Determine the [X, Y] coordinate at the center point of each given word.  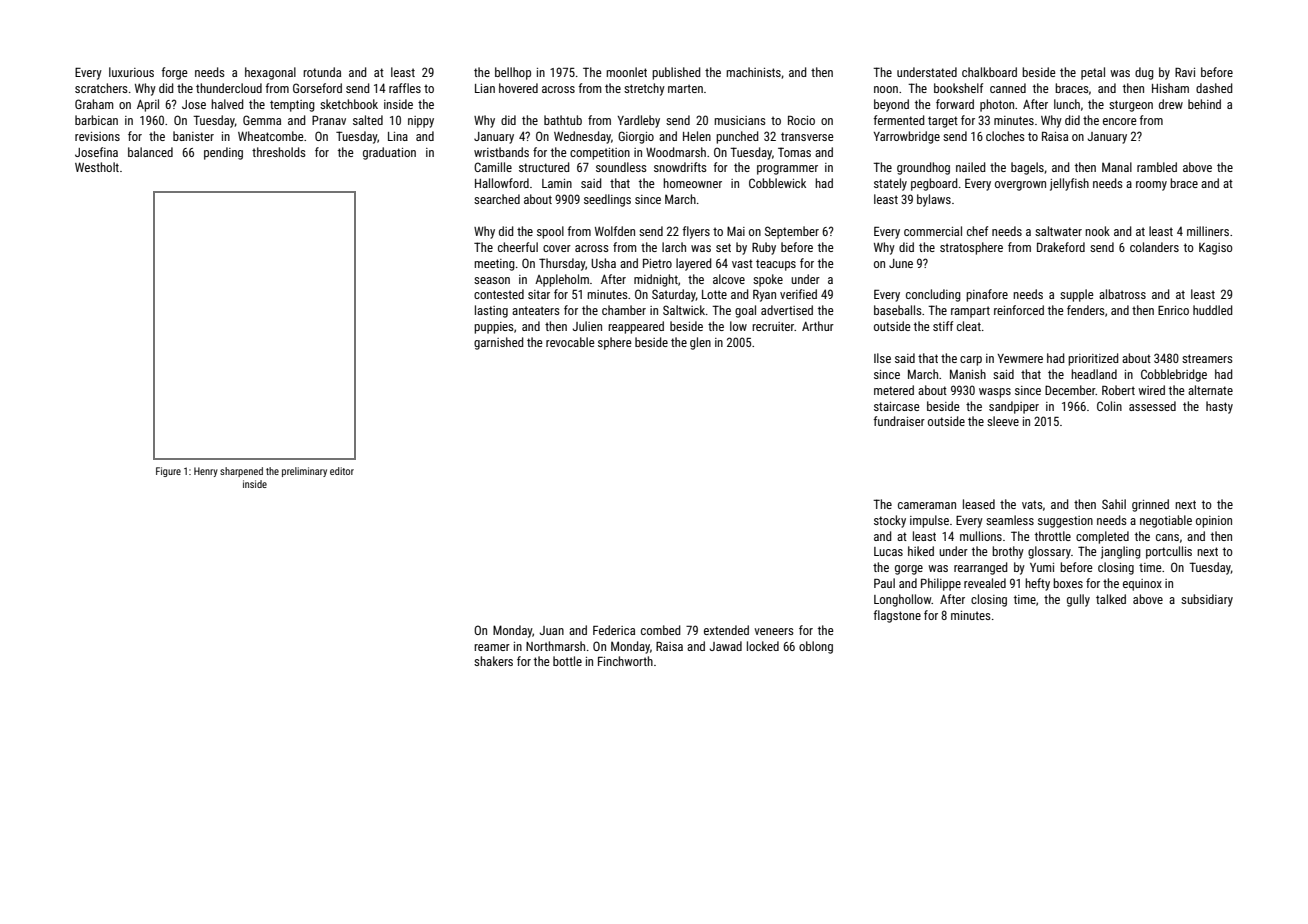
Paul [884, 583]
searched [497, 199]
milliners [1208, 231]
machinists [753, 72]
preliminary [304, 472]
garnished [499, 343]
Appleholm [562, 280]
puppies [494, 328]
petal [1093, 73]
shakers [493, 661]
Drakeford [1061, 247]
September [792, 232]
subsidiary [1207, 600]
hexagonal [270, 73]
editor [342, 471]
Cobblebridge [1174, 375]
